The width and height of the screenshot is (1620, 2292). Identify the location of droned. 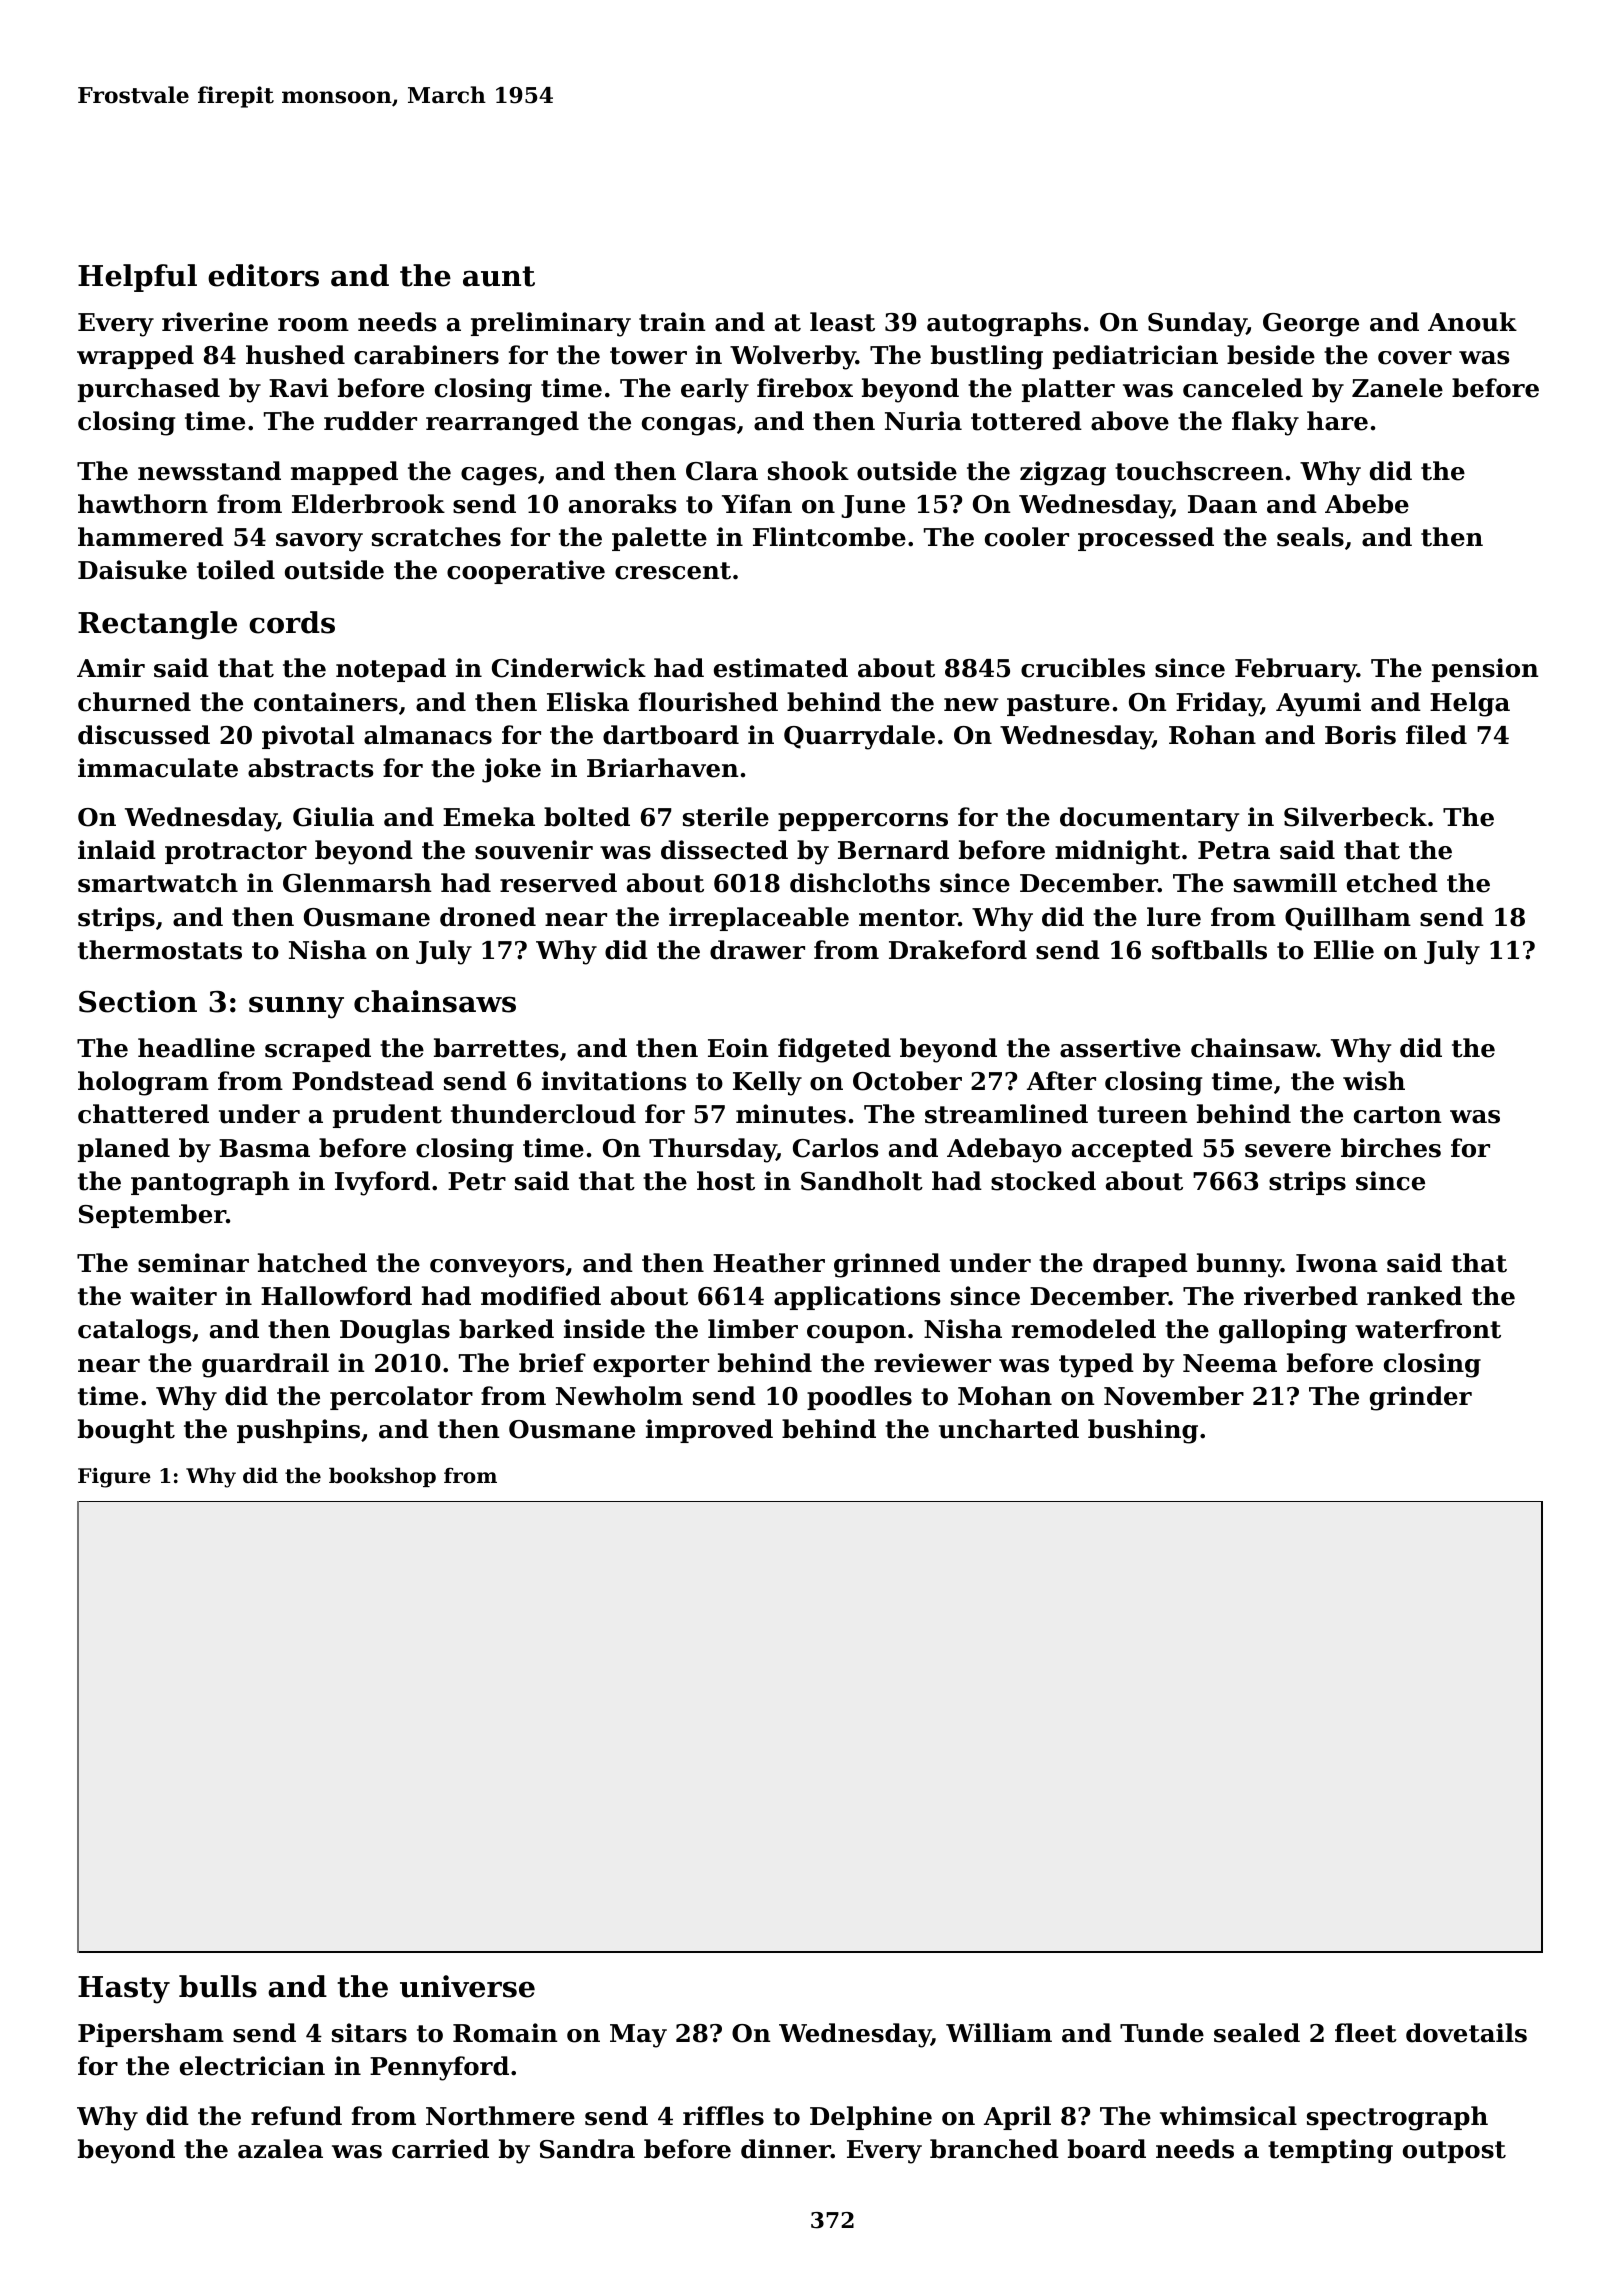
(488, 917).
